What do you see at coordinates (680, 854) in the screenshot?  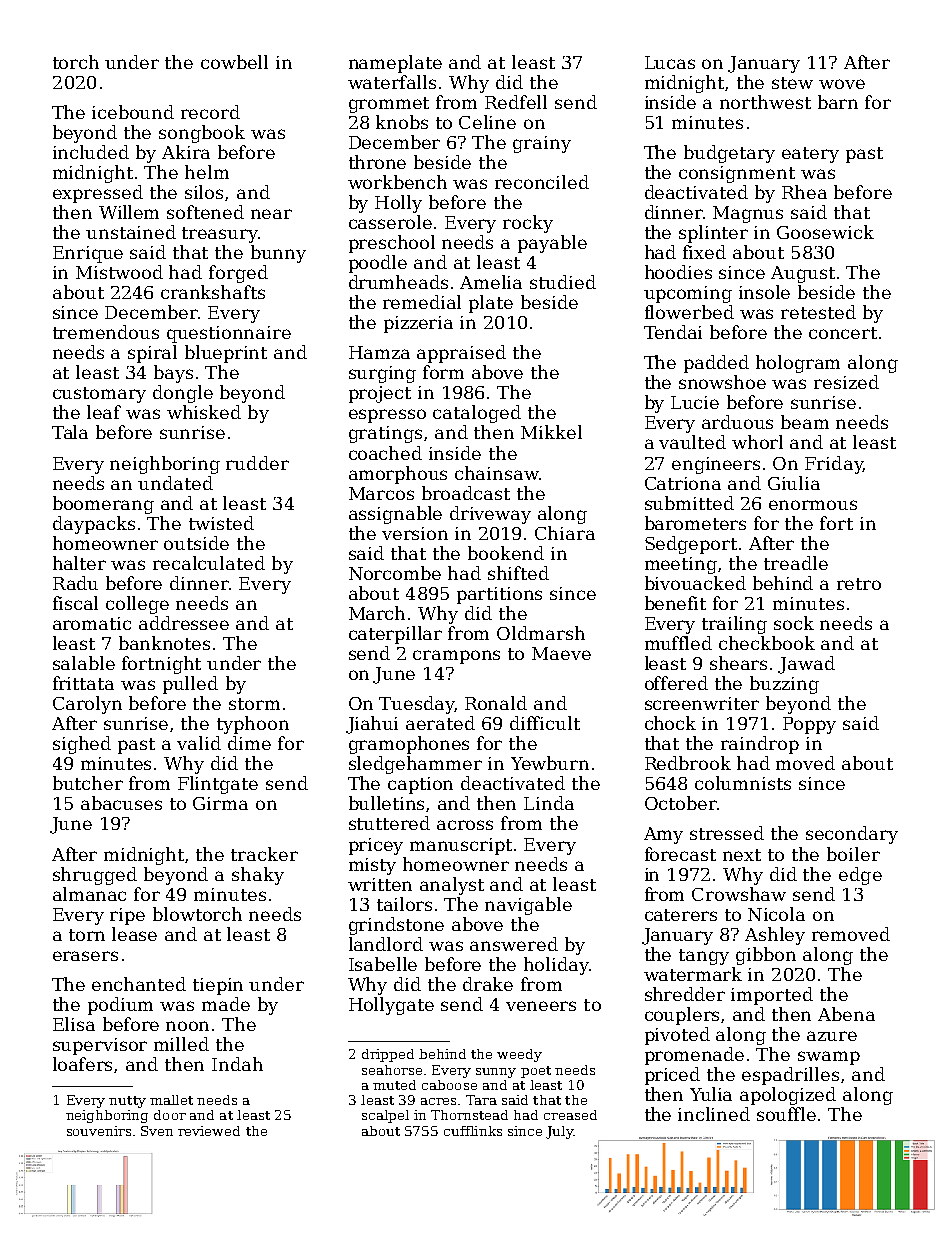 I see `forecast` at bounding box center [680, 854].
